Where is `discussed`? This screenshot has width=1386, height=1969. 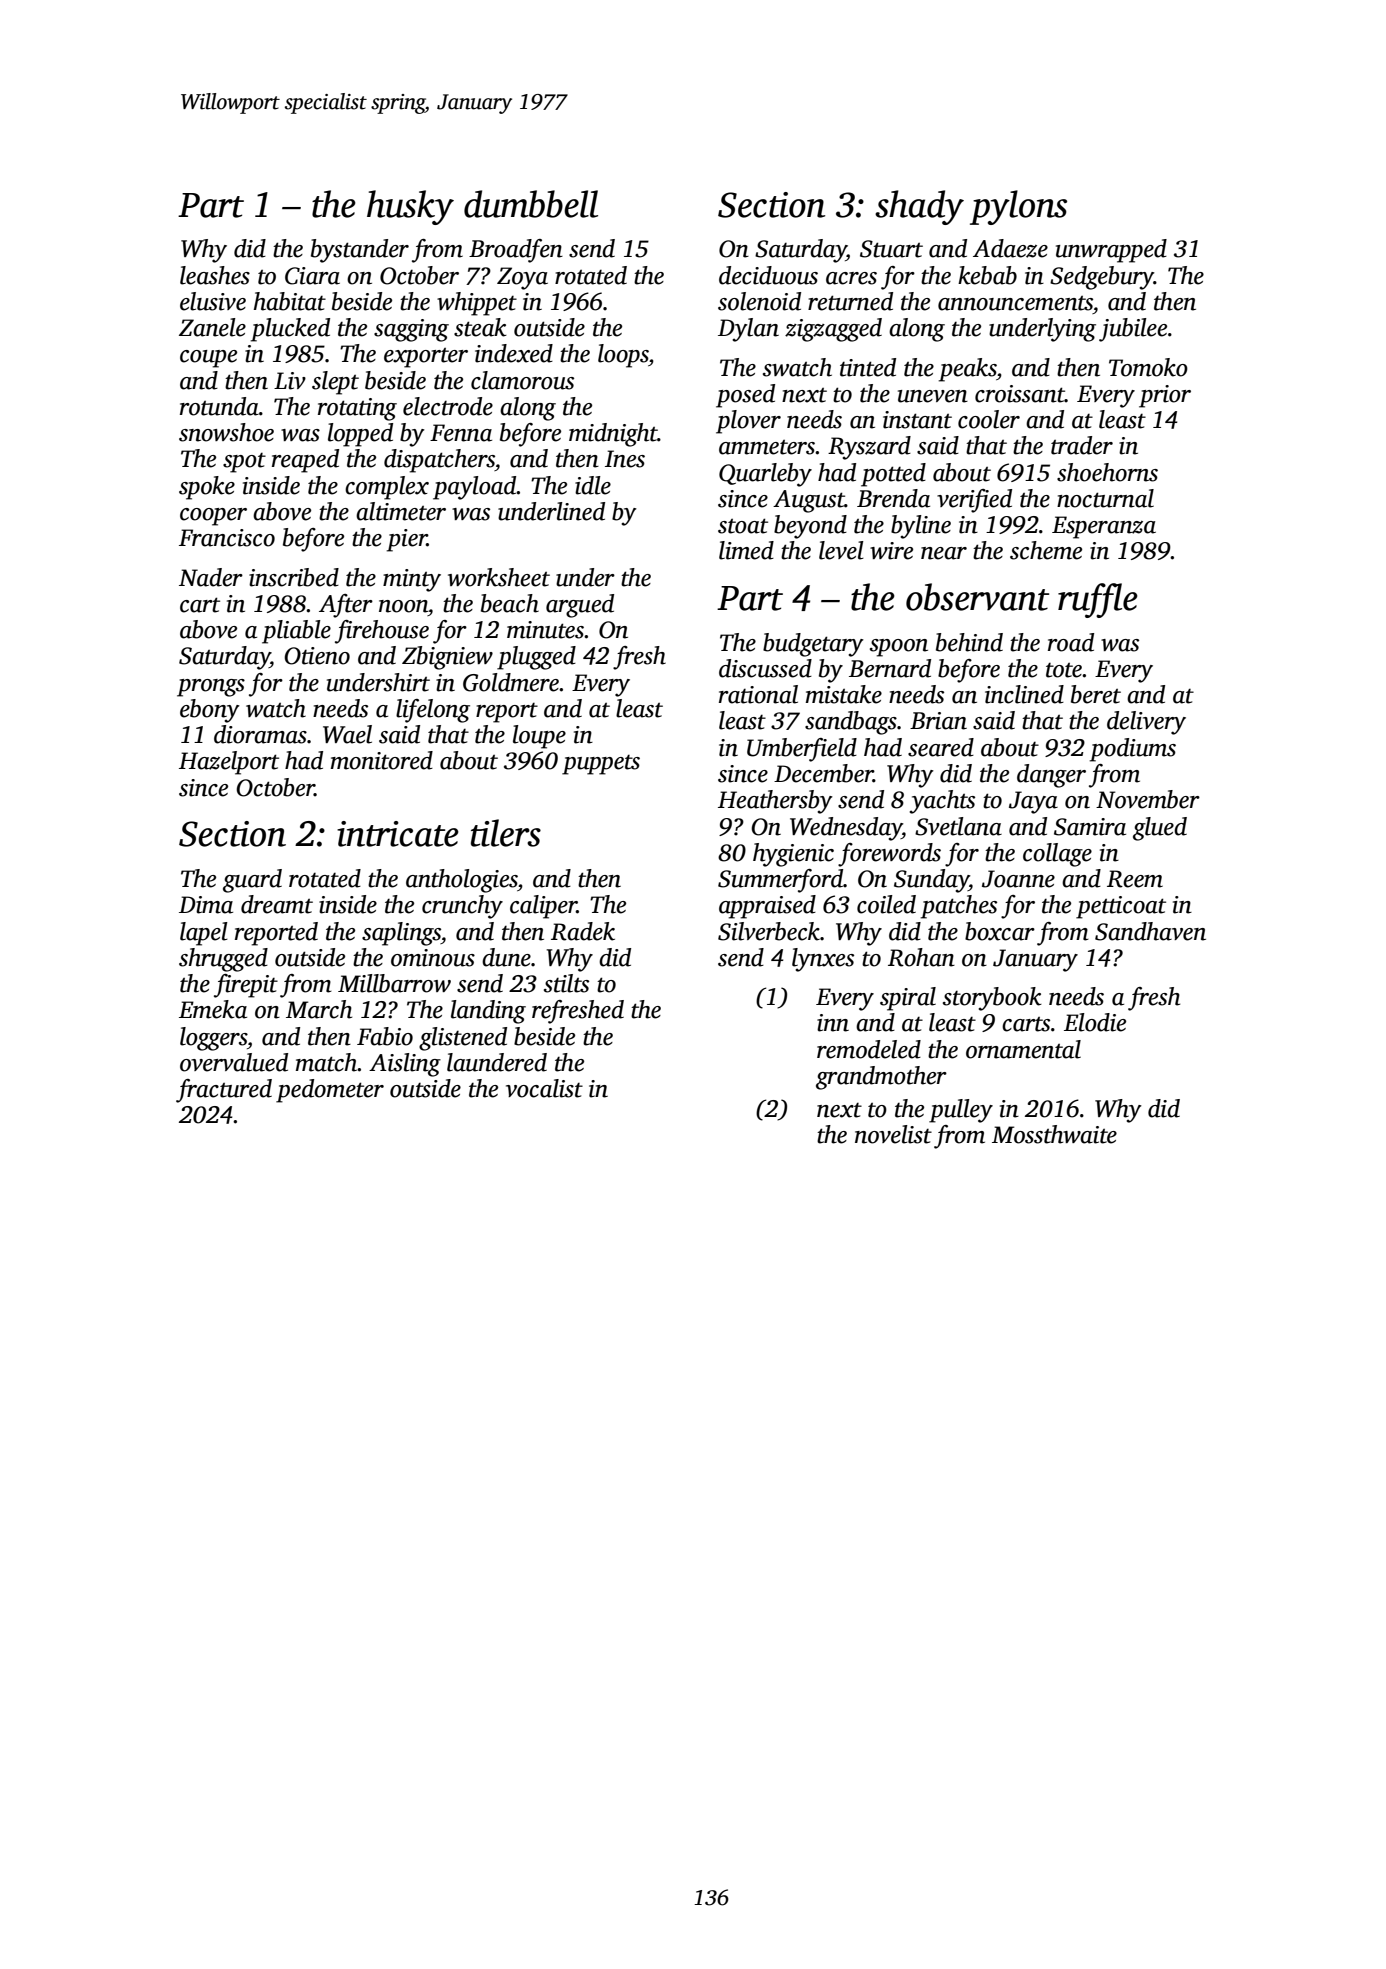 discussed is located at coordinates (765, 668).
